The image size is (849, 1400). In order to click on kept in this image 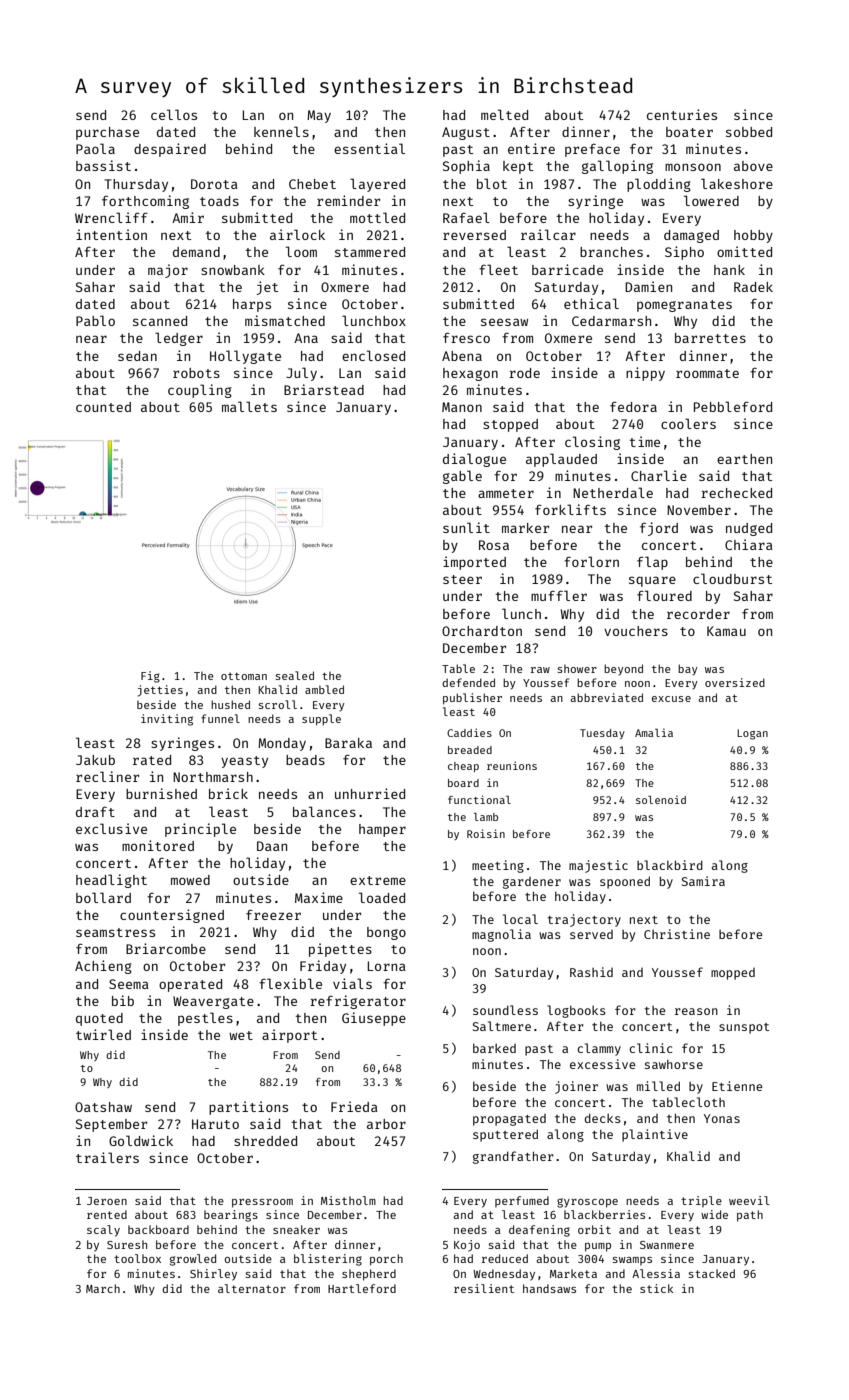, I will do `click(518, 167)`.
